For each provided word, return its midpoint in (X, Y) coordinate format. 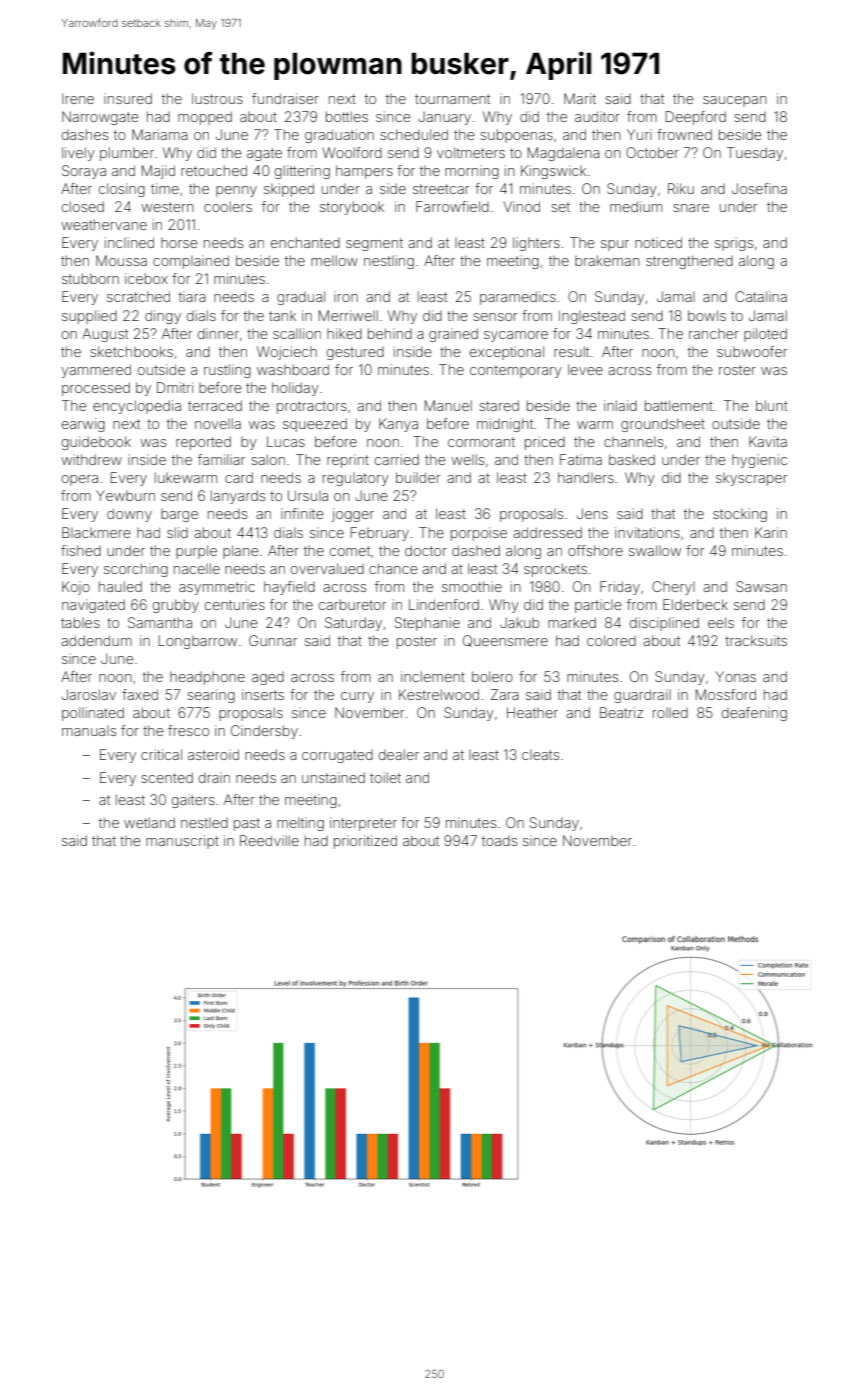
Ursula (308, 495)
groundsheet (663, 425)
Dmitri (175, 387)
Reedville (269, 840)
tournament (452, 99)
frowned (684, 134)
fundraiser (285, 98)
